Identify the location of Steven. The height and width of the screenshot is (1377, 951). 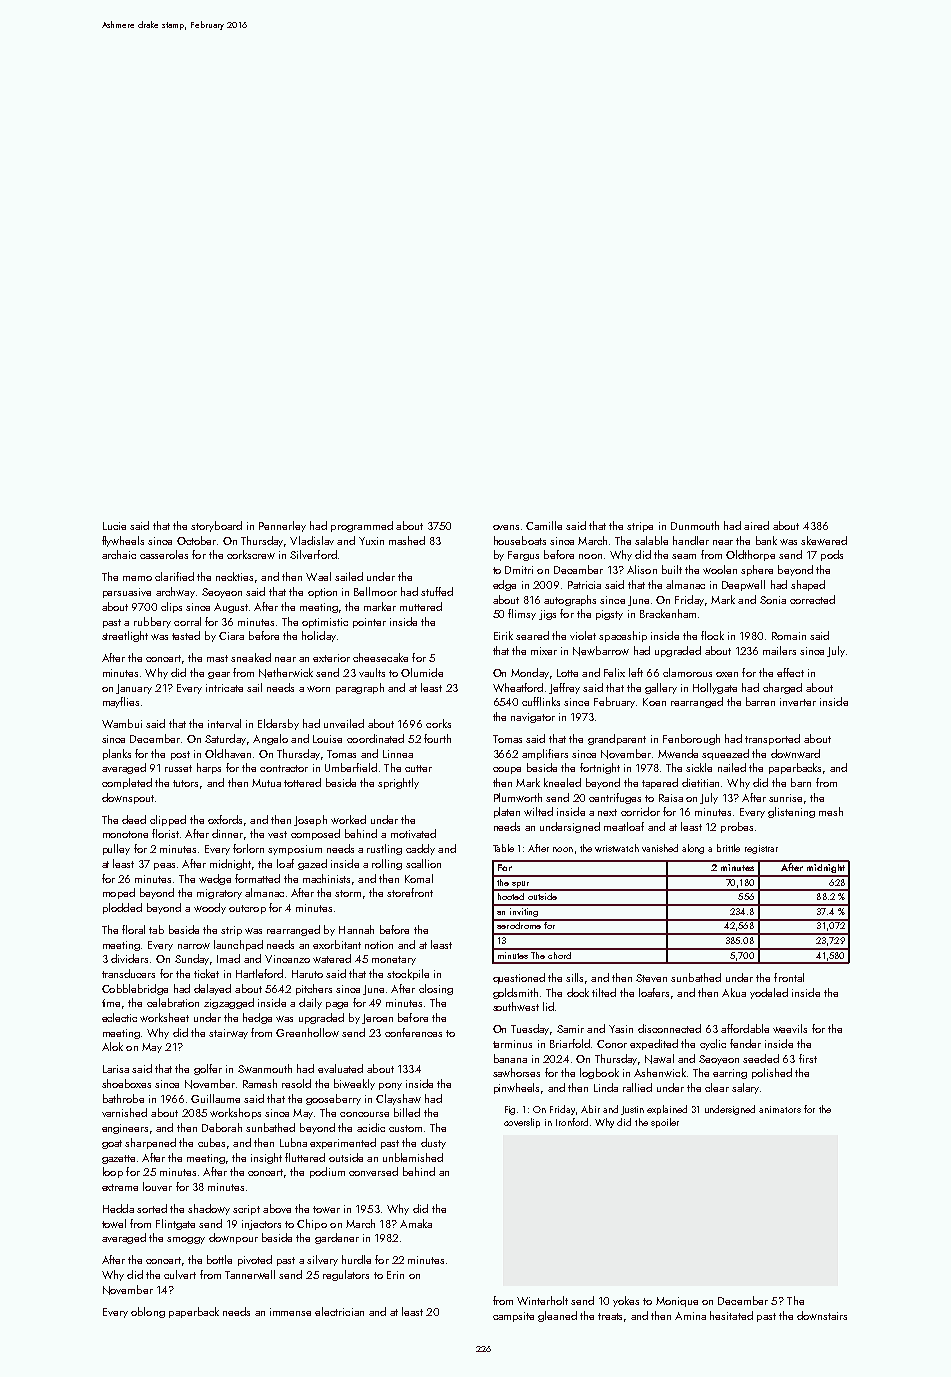
(651, 978).
